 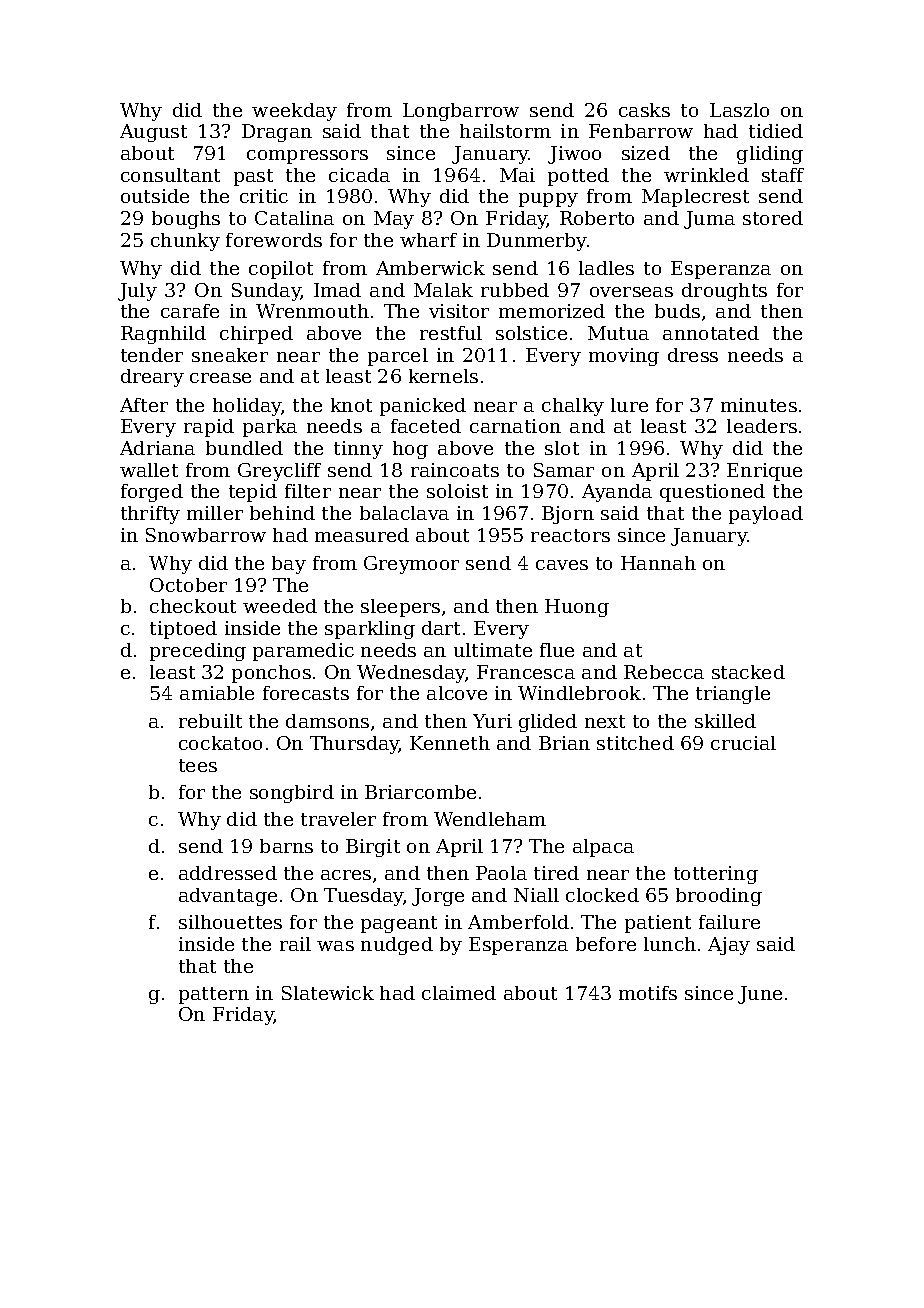 I want to click on stacked, so click(x=748, y=672).
